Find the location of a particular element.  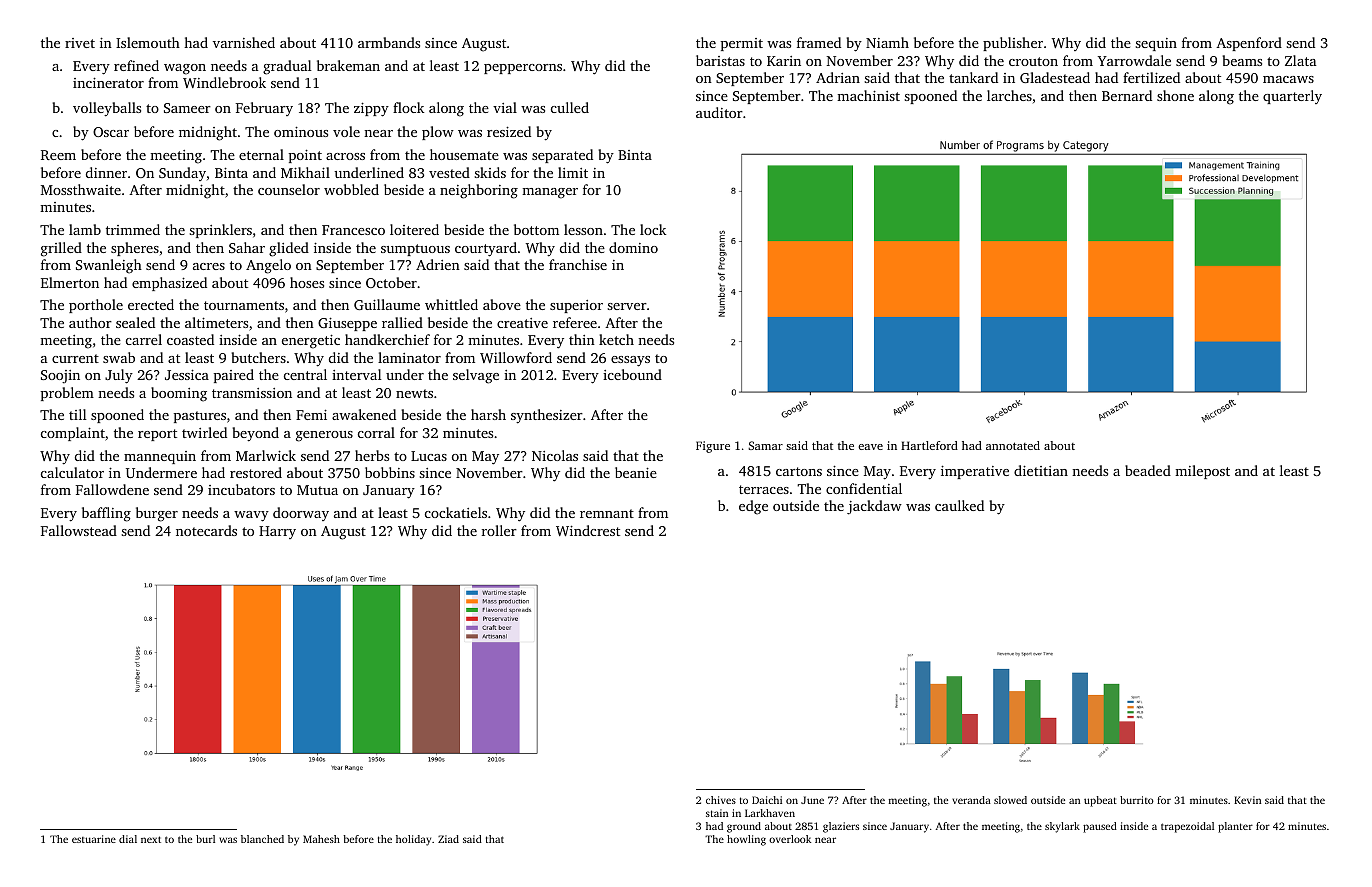

milepost is located at coordinates (1202, 472).
